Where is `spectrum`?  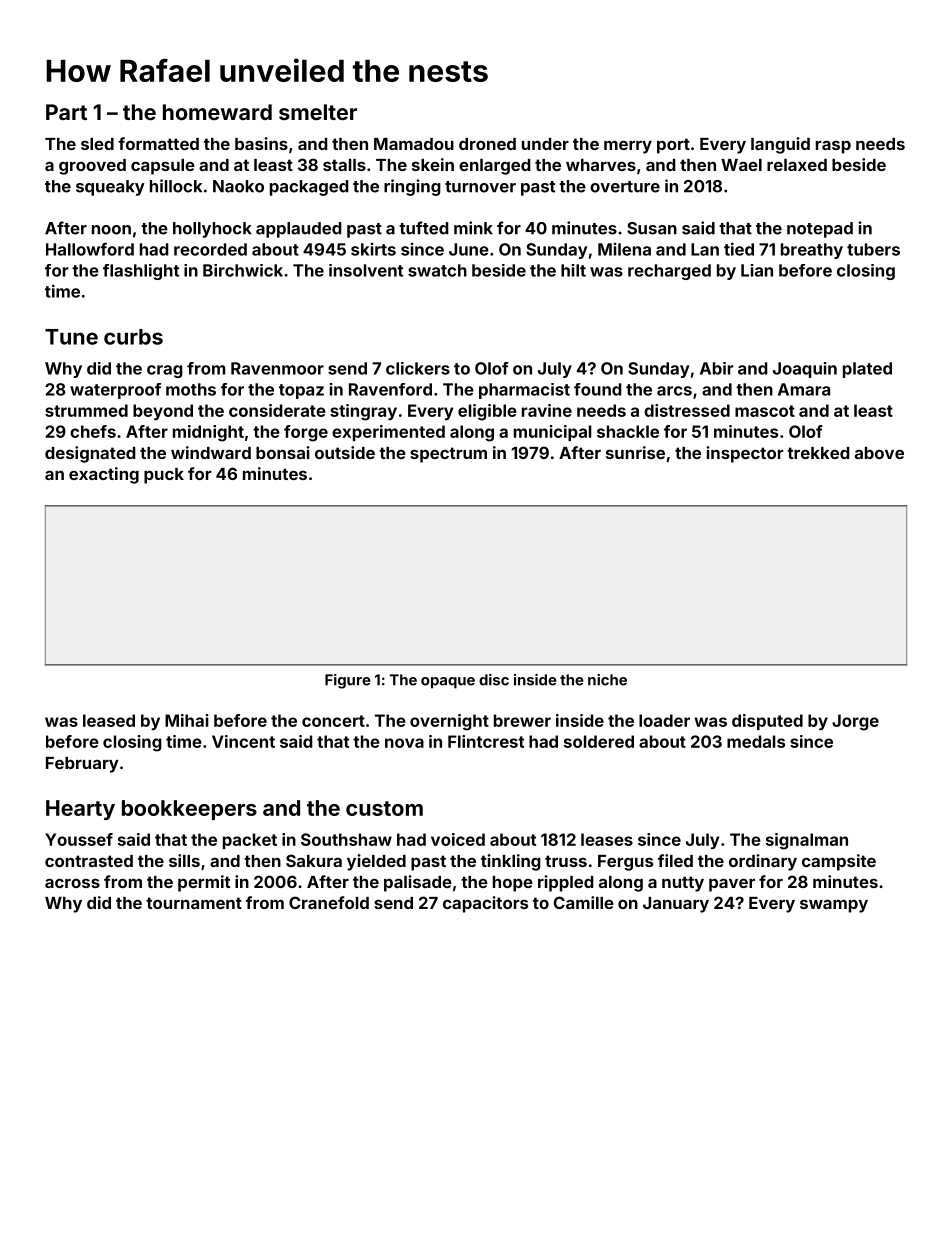
spectrum is located at coordinates (448, 455).
